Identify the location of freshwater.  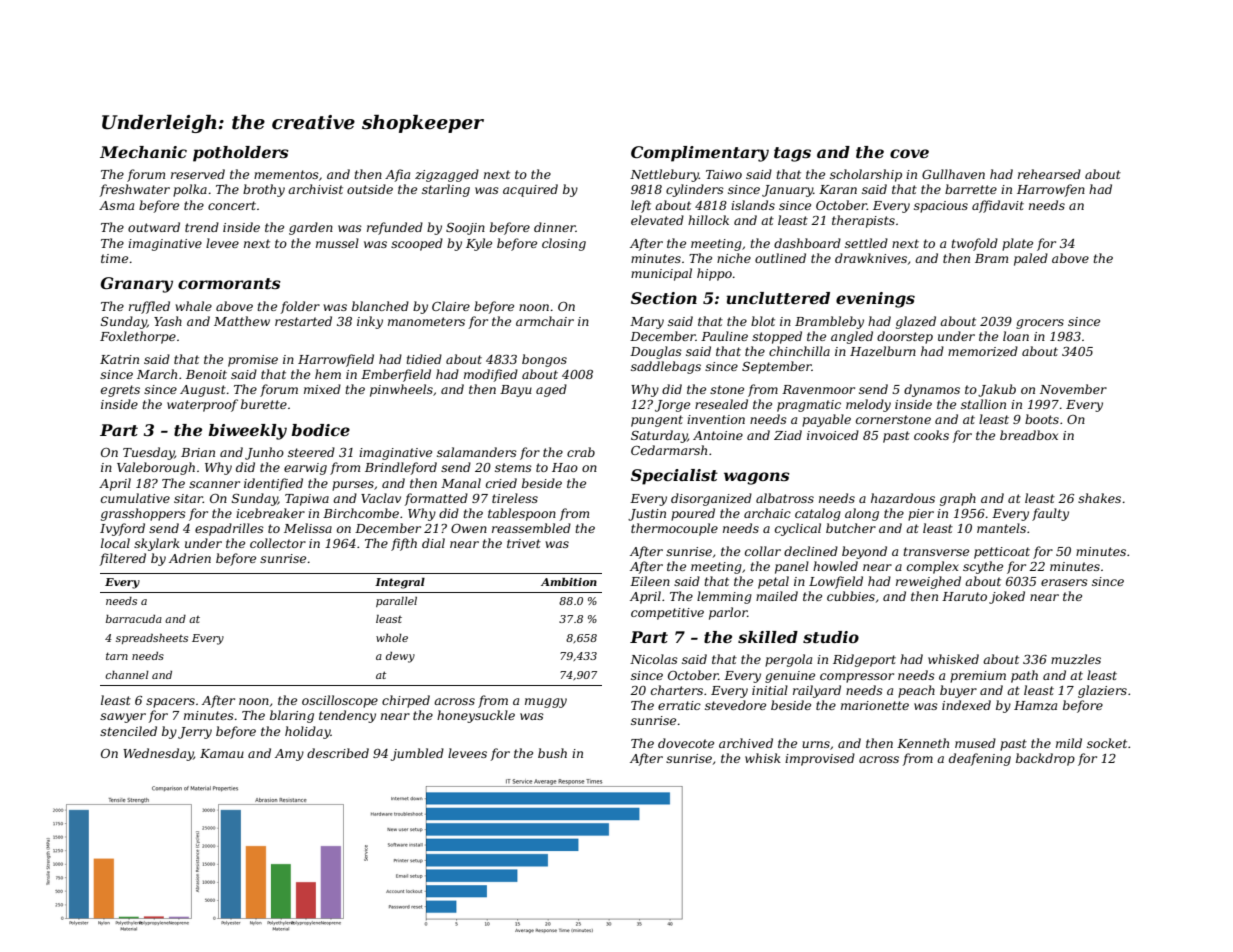
(134, 190).
